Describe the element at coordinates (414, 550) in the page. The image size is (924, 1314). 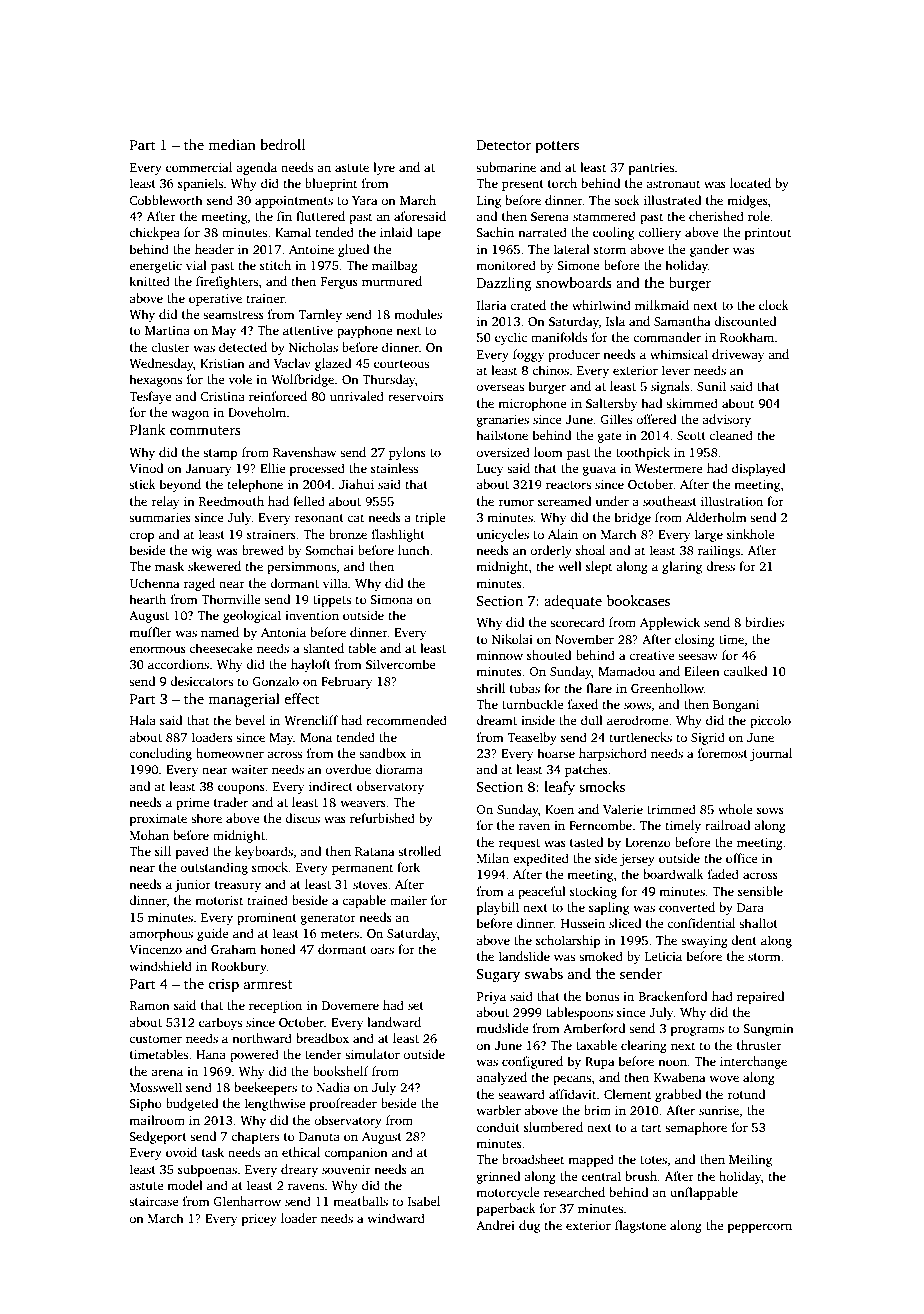
I see `lunch` at that location.
